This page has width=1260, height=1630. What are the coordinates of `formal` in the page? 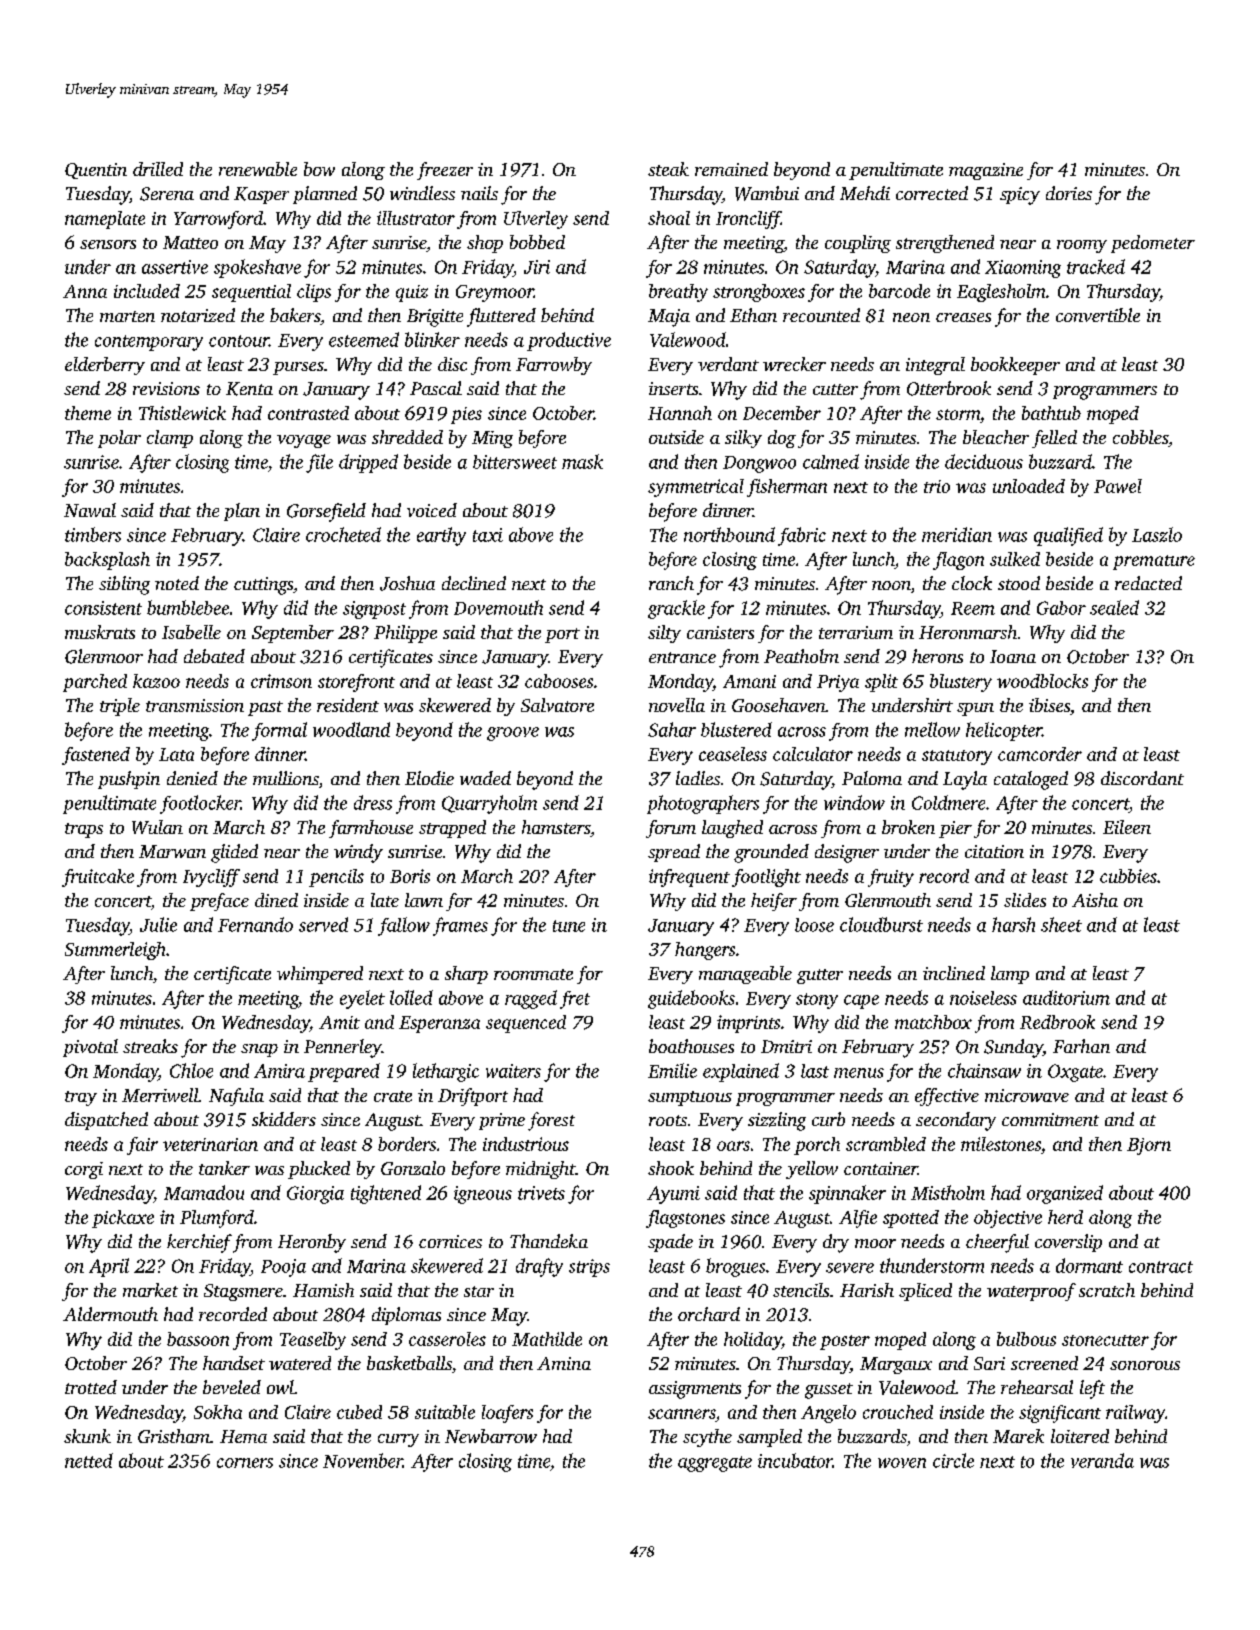 It's located at (279, 731).
